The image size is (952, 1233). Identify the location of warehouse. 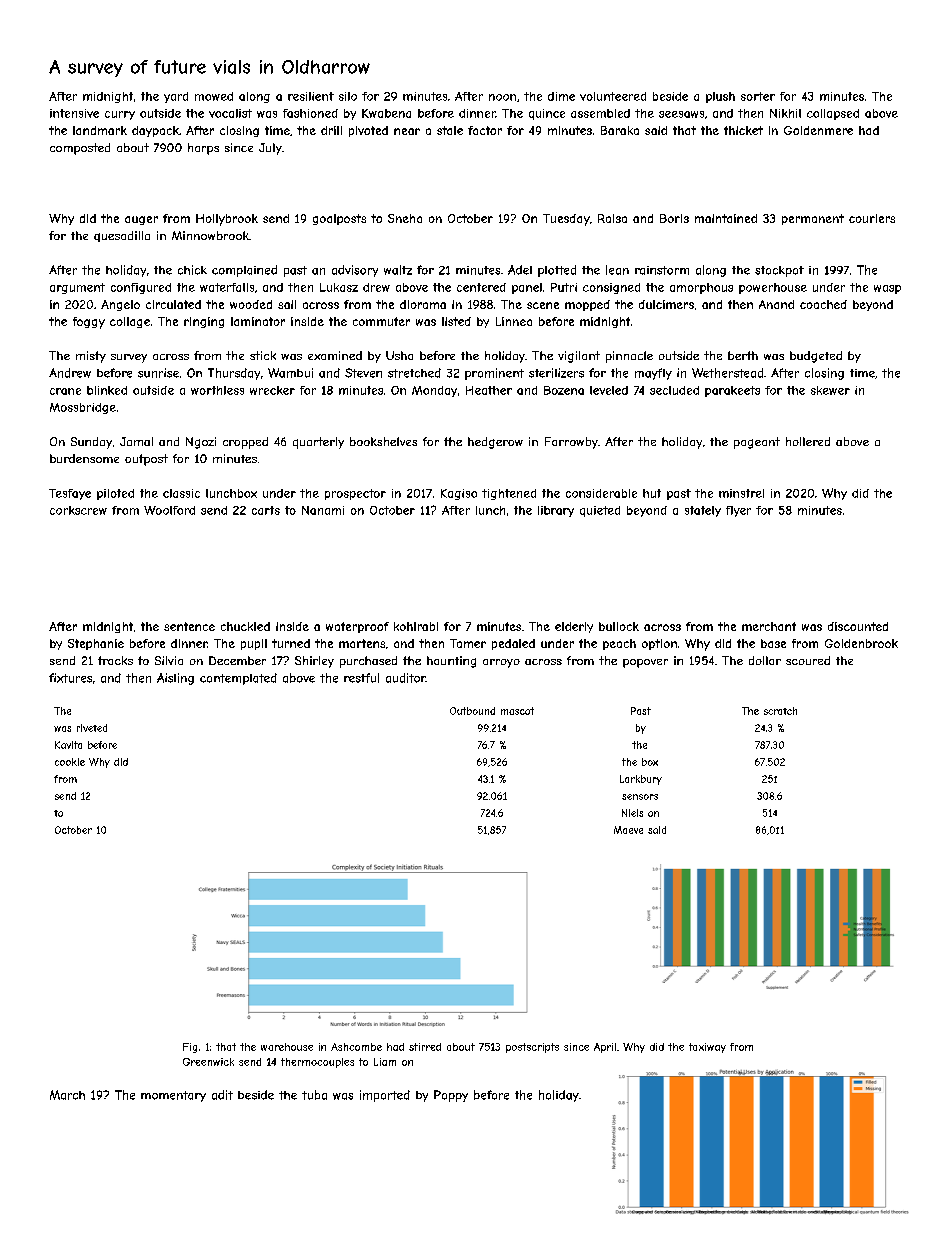
(287, 1047).
